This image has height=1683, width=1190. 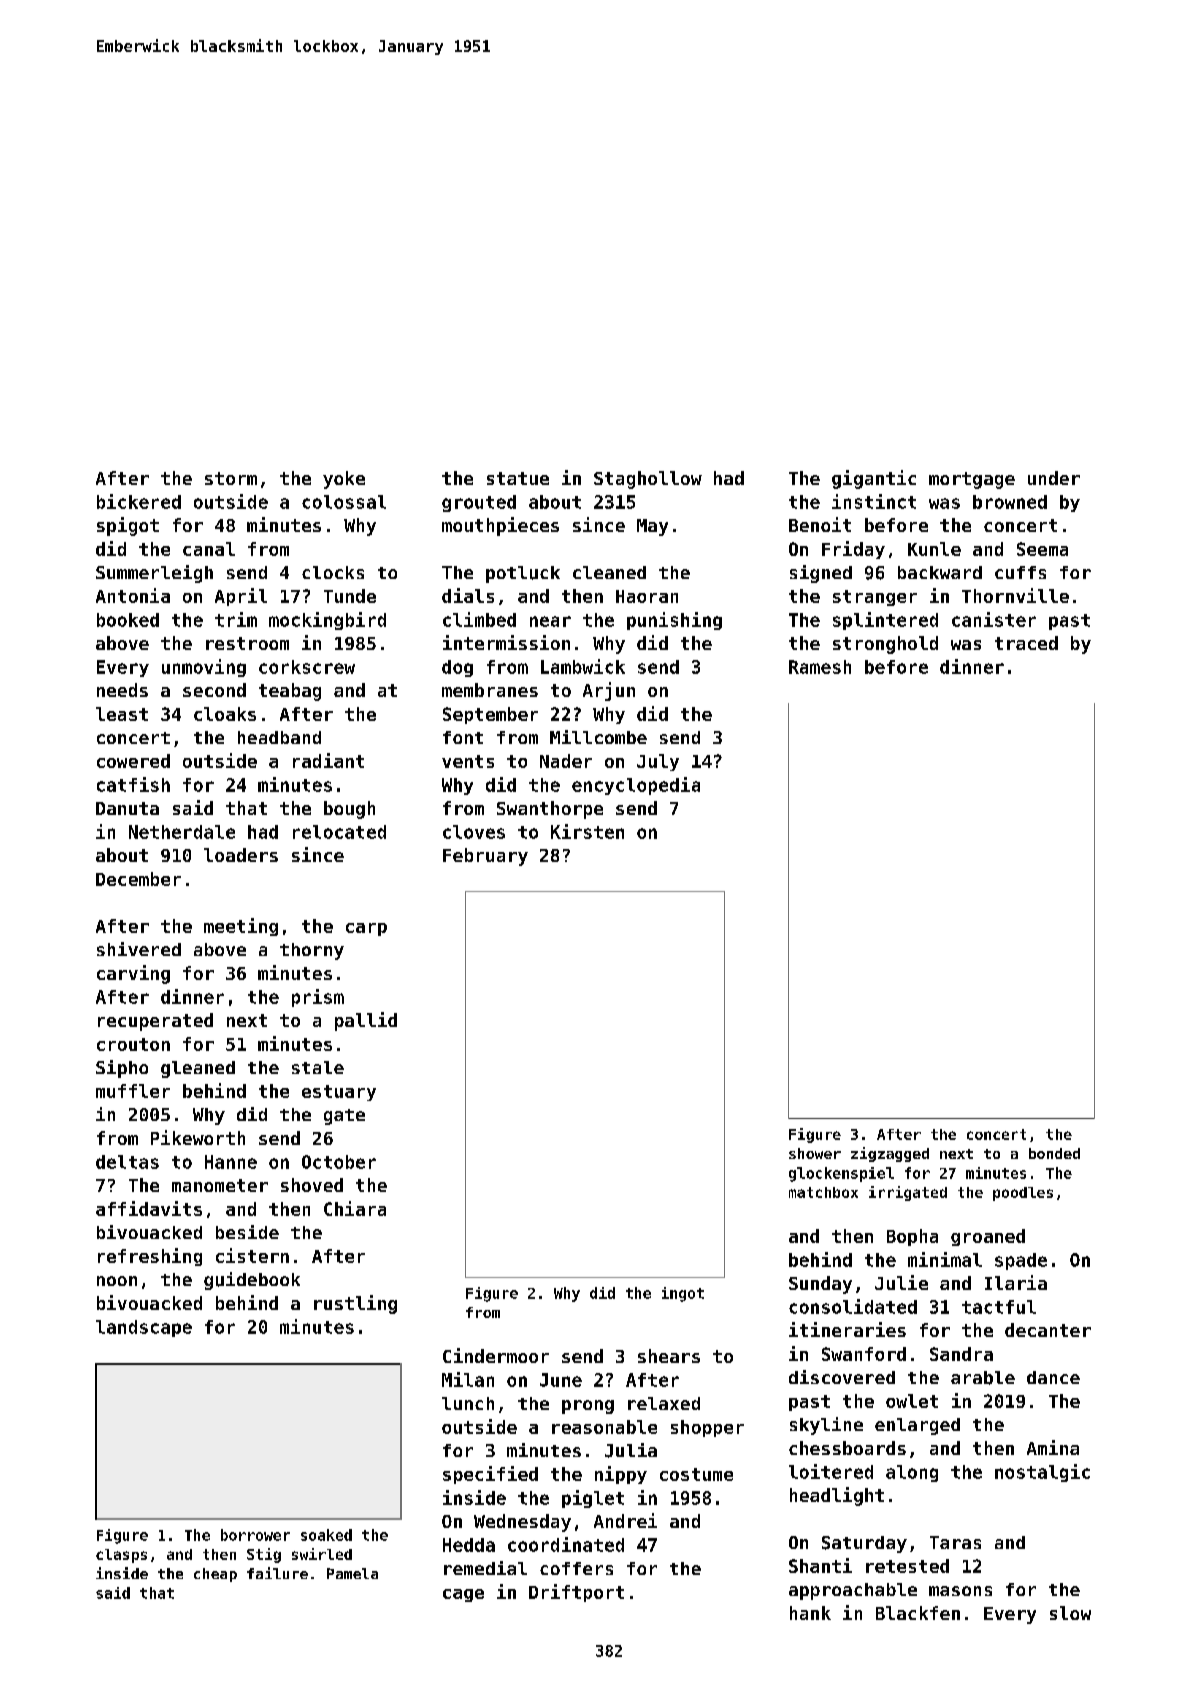 What do you see at coordinates (576, 1593) in the image?
I see `Driftport` at bounding box center [576, 1593].
